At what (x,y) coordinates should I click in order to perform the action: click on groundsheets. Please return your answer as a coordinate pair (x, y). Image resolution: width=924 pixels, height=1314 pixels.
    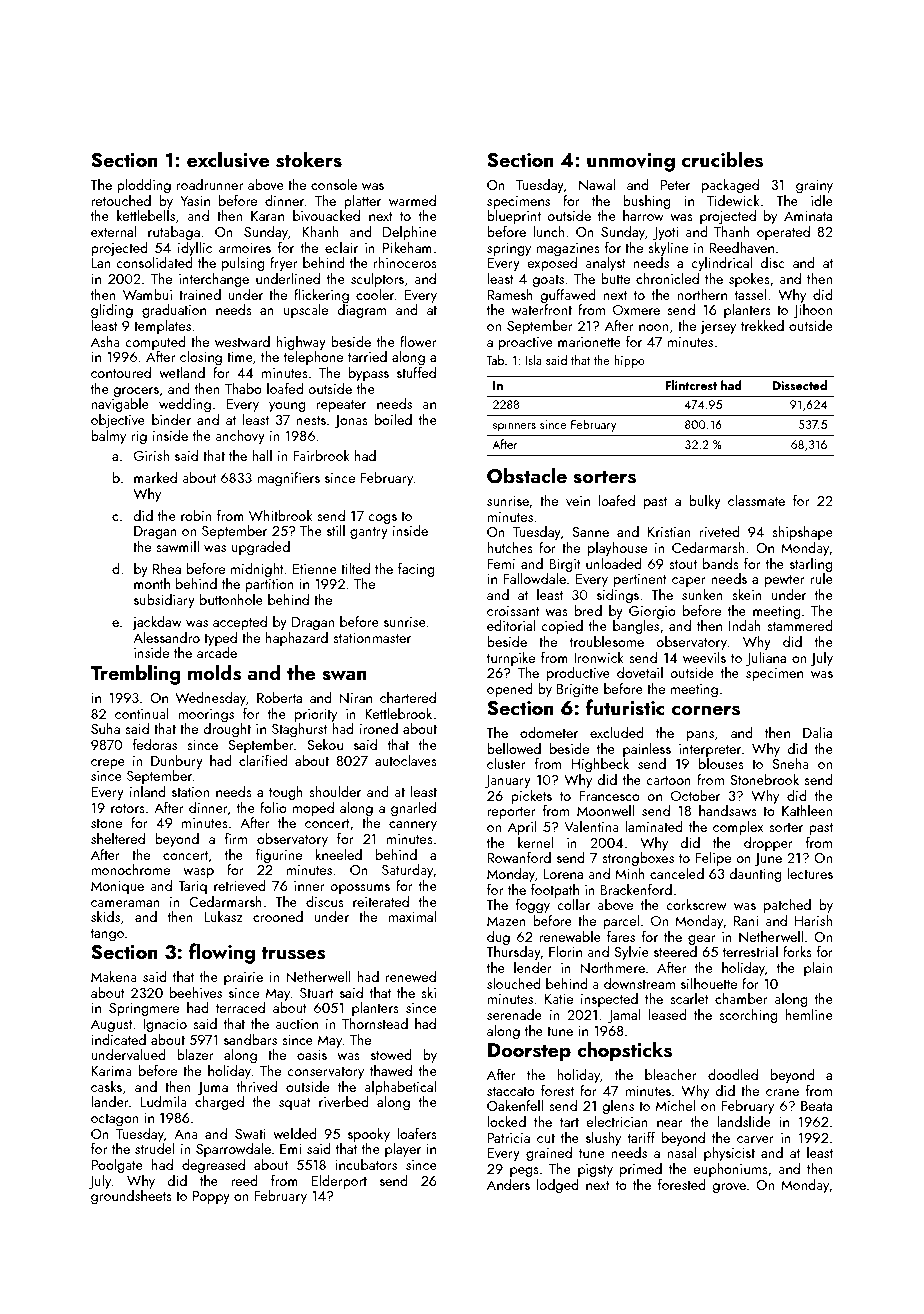
    Looking at the image, I should click on (131, 1197).
